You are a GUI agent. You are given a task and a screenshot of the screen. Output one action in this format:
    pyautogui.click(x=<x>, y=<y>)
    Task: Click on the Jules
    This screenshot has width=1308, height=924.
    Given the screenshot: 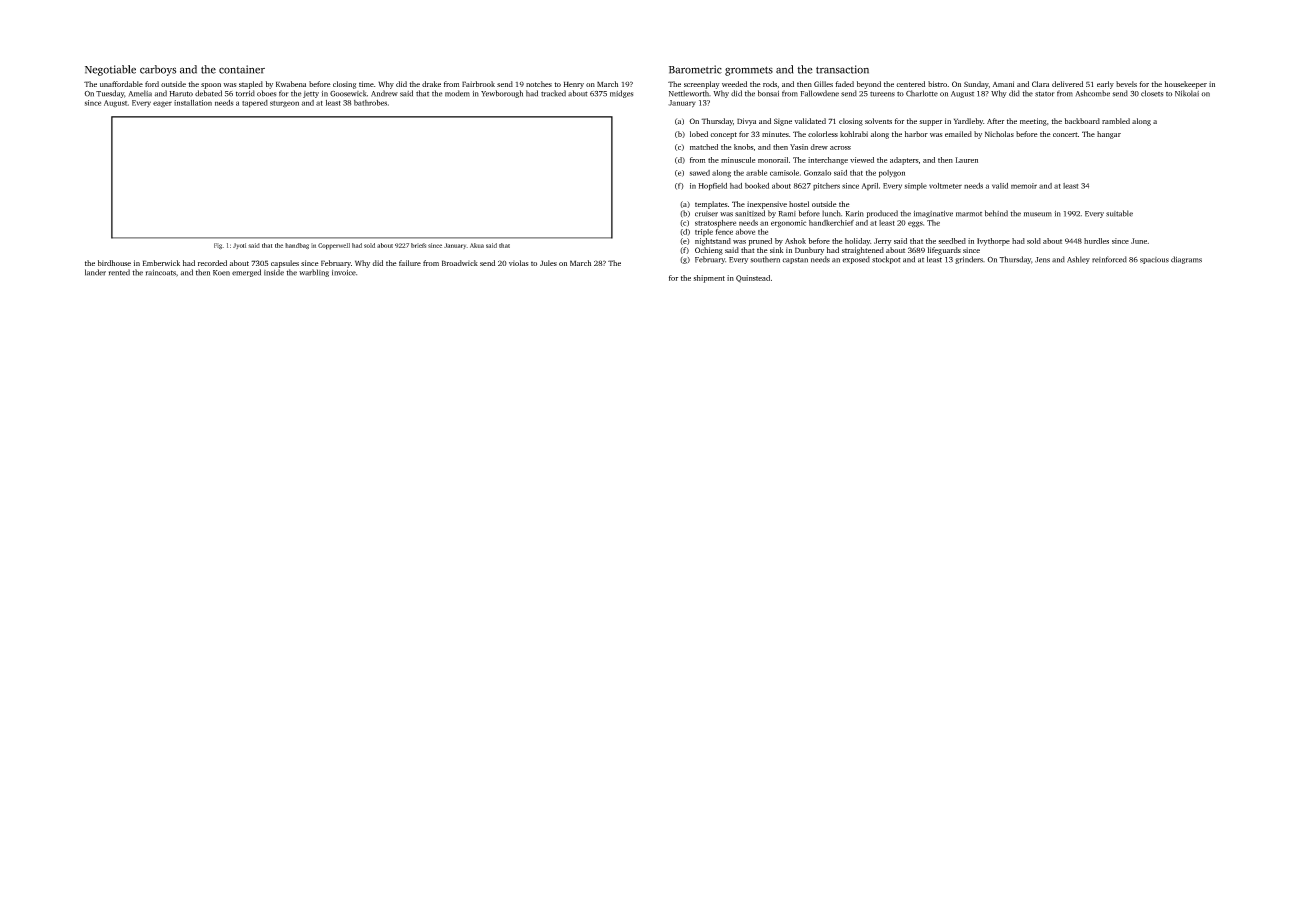 What is the action you would take?
    pyautogui.click(x=548, y=263)
